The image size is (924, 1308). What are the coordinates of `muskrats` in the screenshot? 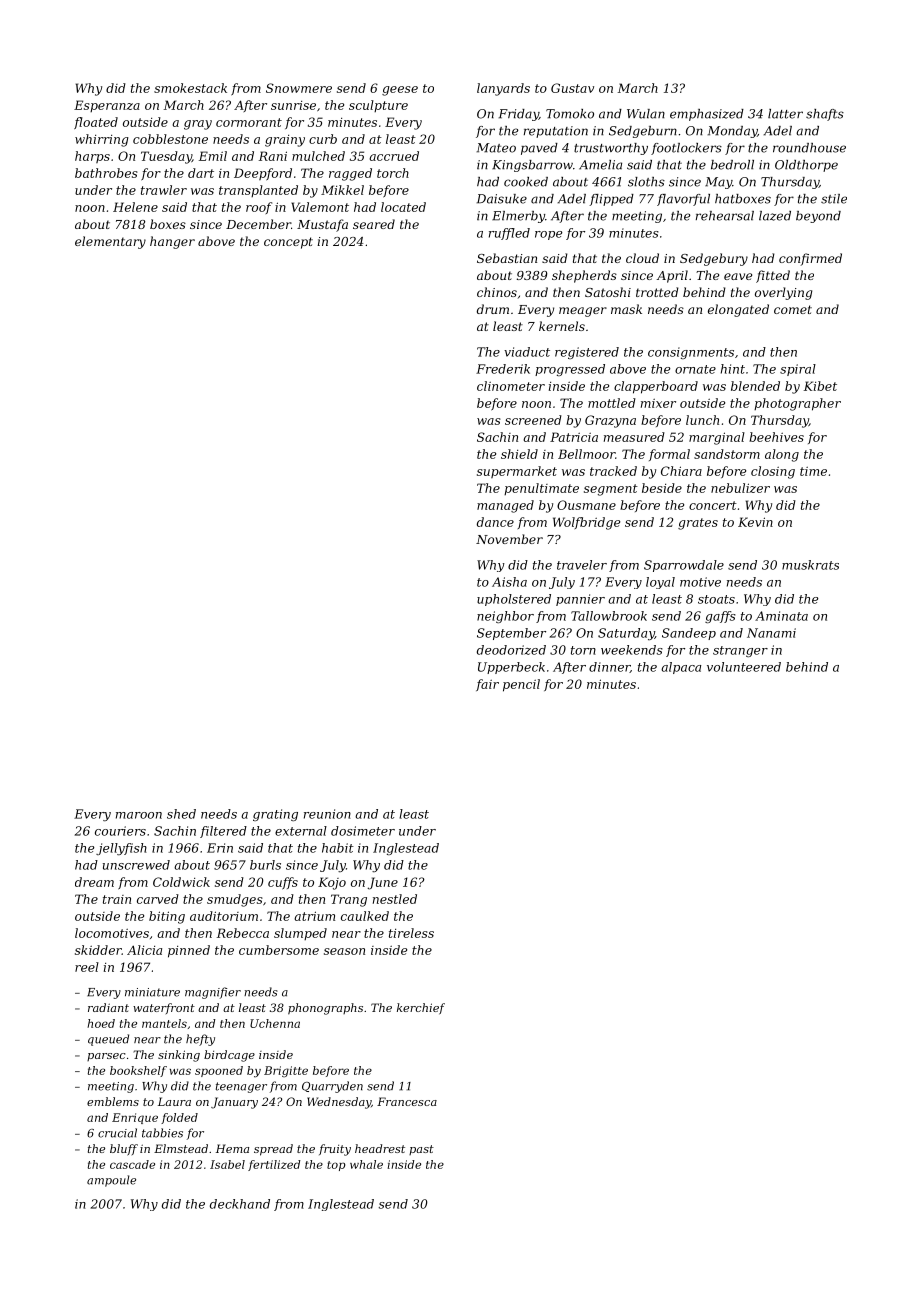 It's located at (810, 565).
